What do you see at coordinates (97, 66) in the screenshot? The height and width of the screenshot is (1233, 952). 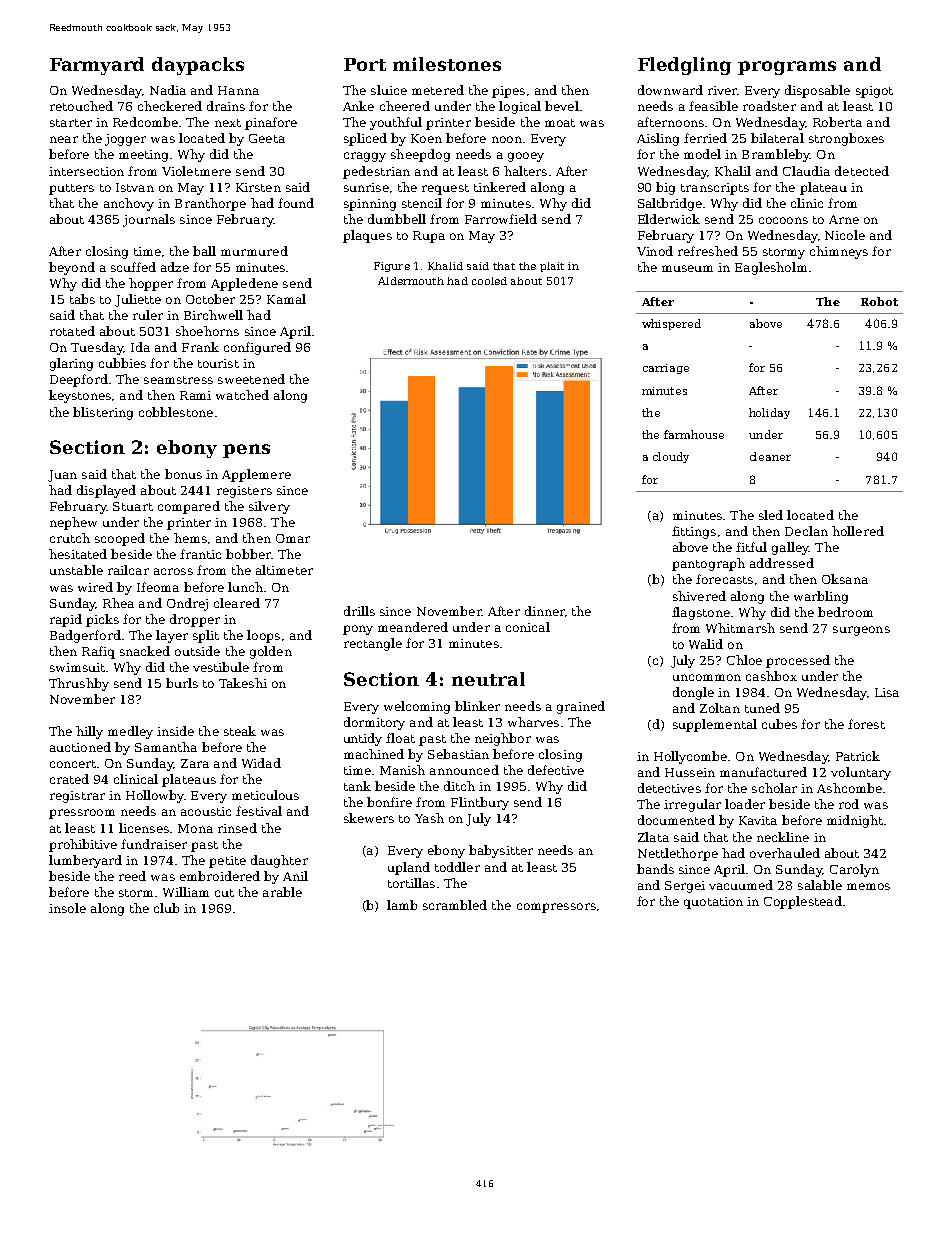 I see `Farmyard` at bounding box center [97, 66].
